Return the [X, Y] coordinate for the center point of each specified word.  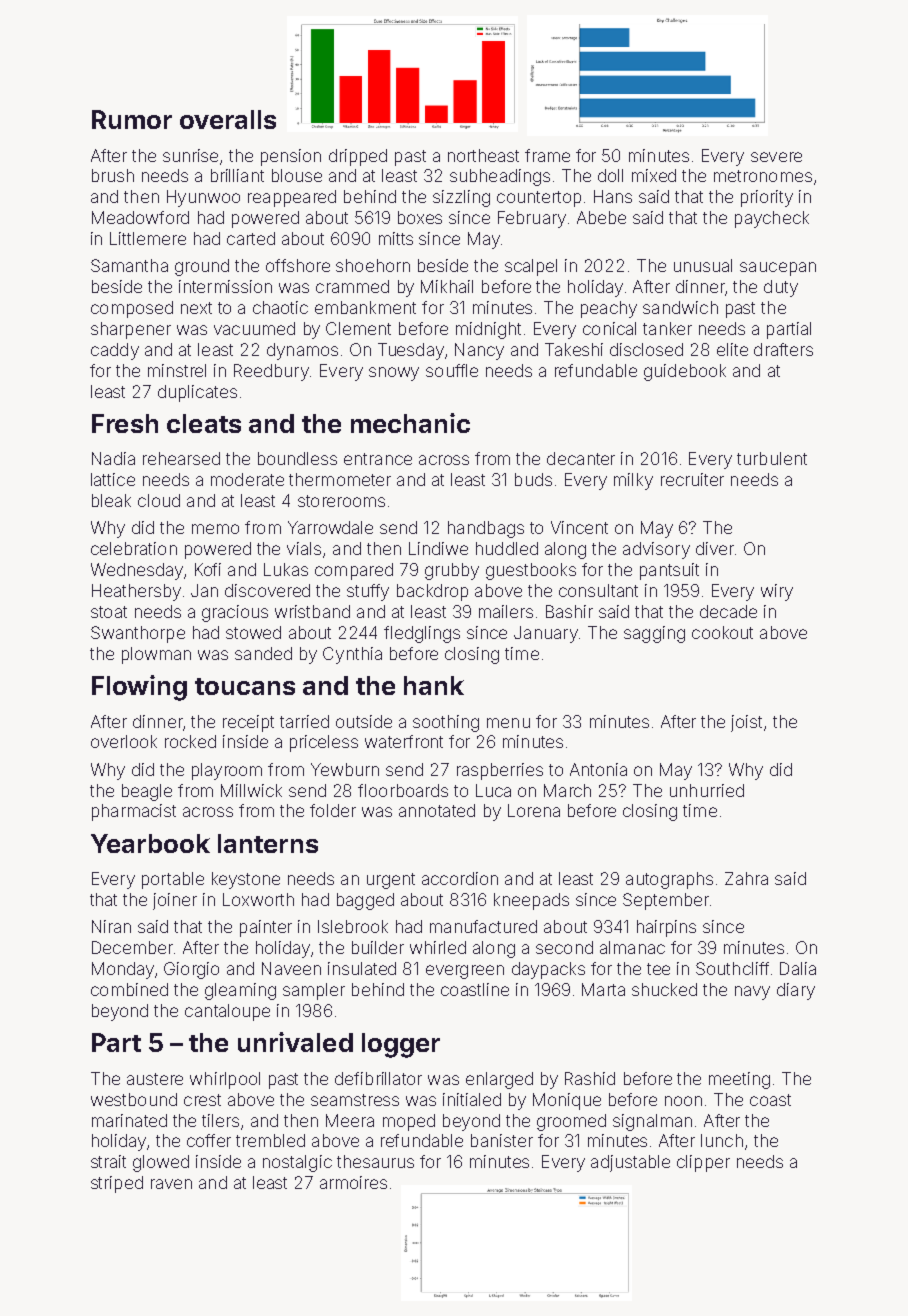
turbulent [772, 458]
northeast [483, 155]
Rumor [132, 119]
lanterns [268, 843]
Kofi [208, 569]
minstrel [177, 370]
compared [354, 571]
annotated [437, 810]
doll [610, 175]
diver [715, 548]
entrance [378, 459]
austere [155, 1079]
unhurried [707, 790]
